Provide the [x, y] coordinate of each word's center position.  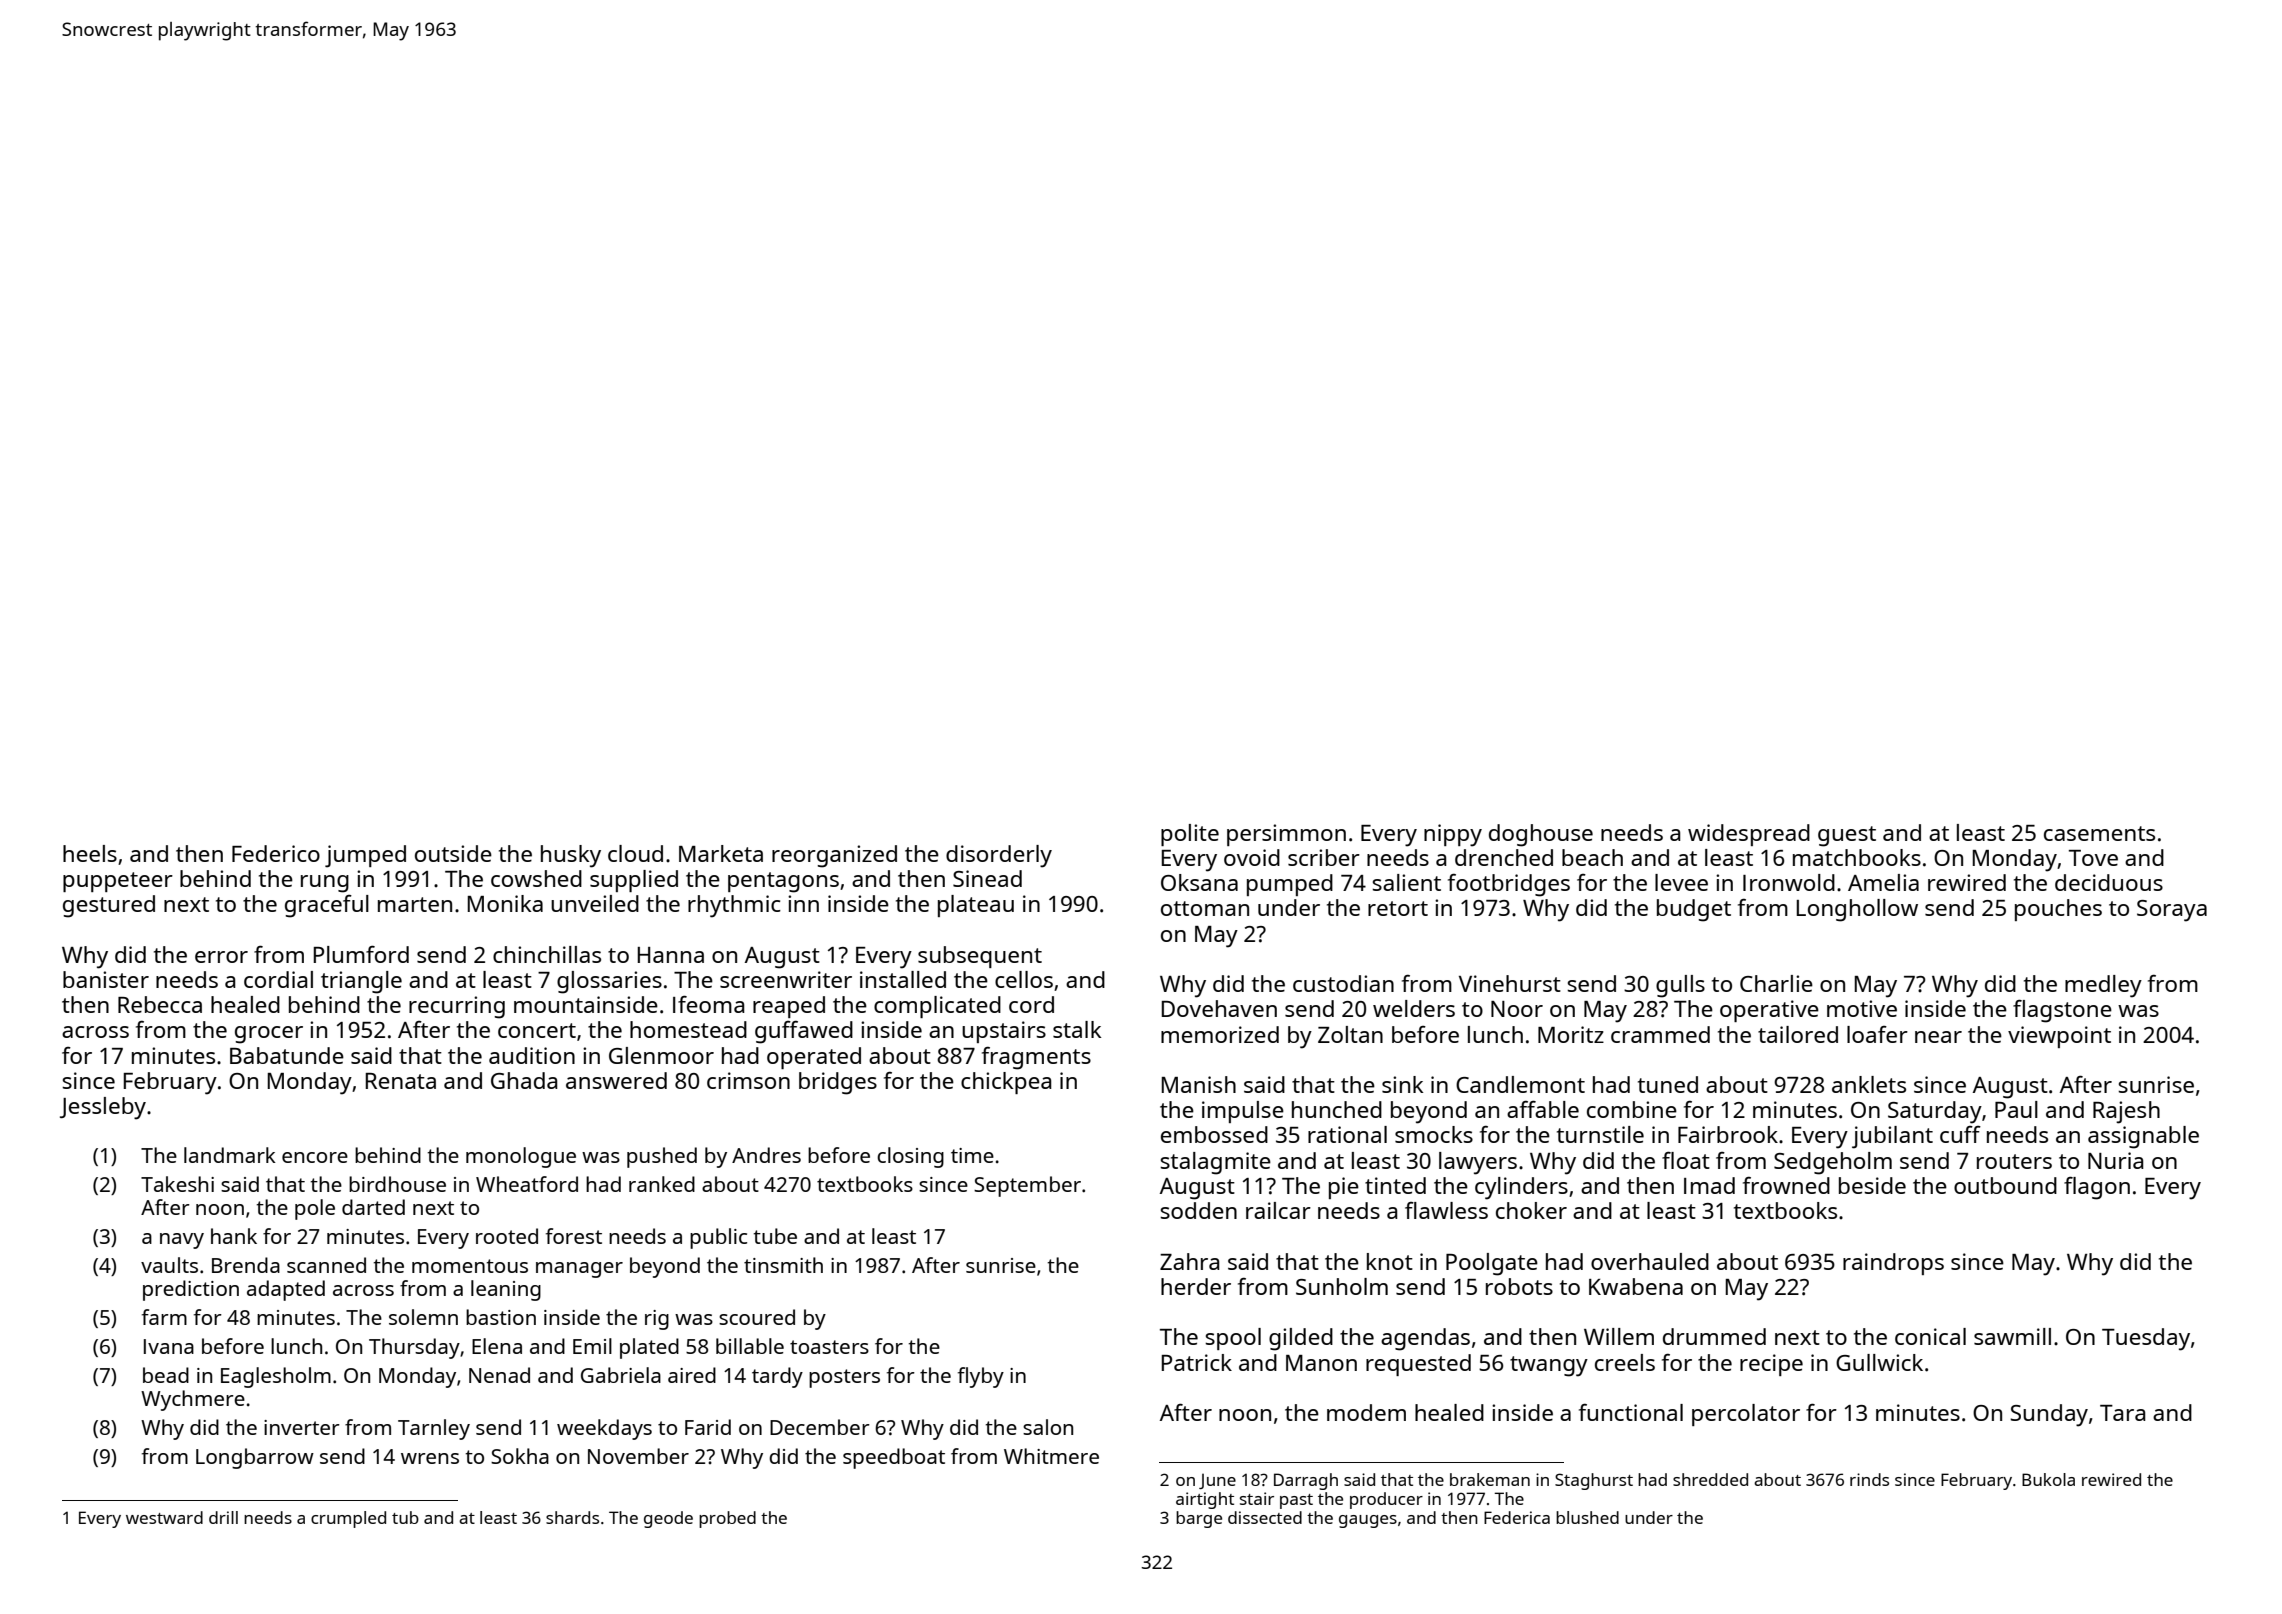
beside [1872, 1185]
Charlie [1776, 983]
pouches [2058, 910]
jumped [365, 856]
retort [1398, 908]
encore [315, 1157]
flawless [1446, 1210]
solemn [423, 1317]
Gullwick [1879, 1362]
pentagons [783, 882]
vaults [169, 1265]
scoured [757, 1317]
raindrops [1893, 1264]
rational [1347, 1134]
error [221, 957]
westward [164, 1517]
